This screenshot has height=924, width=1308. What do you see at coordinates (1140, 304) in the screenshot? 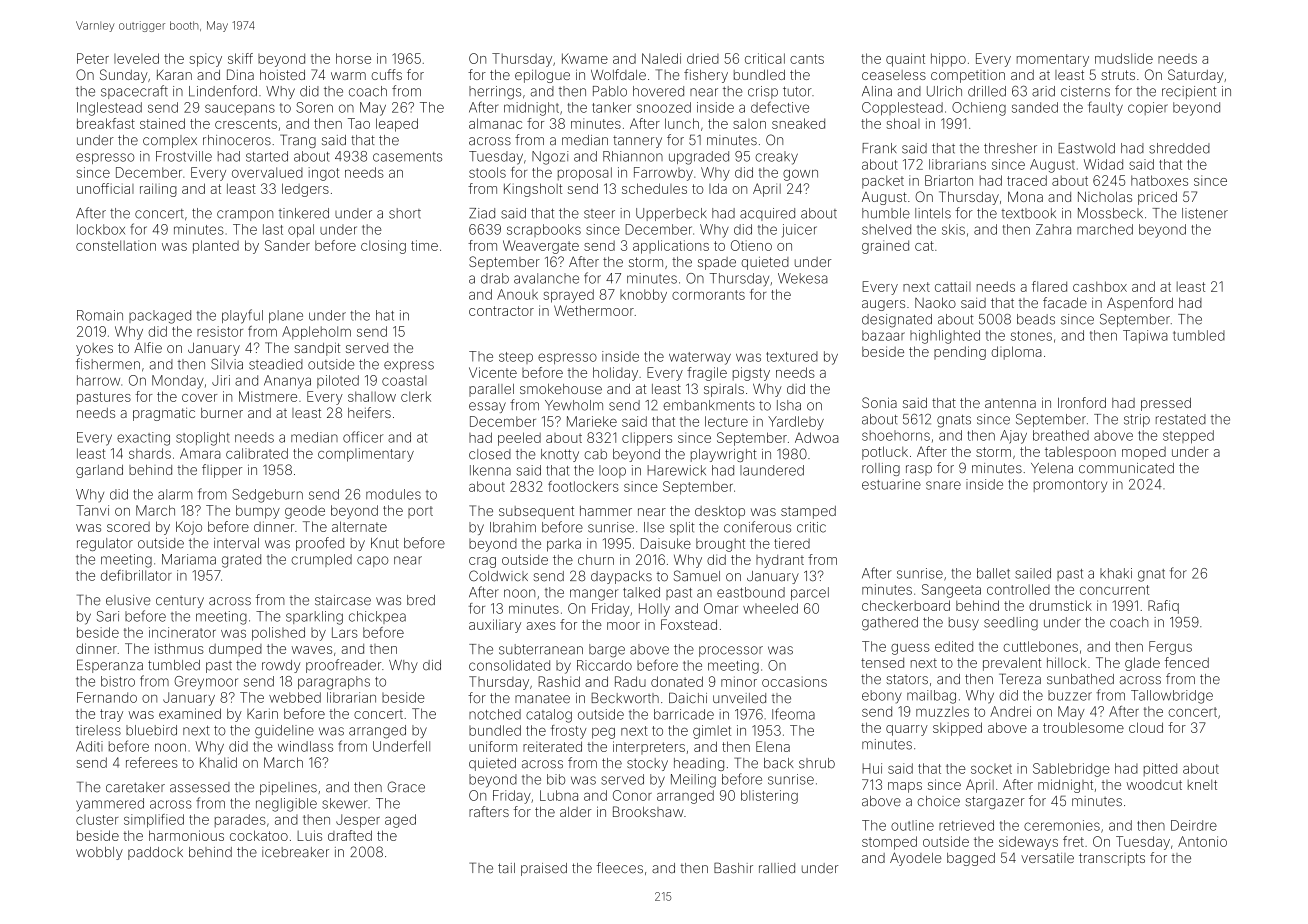
I see `Aspenford` at bounding box center [1140, 304].
